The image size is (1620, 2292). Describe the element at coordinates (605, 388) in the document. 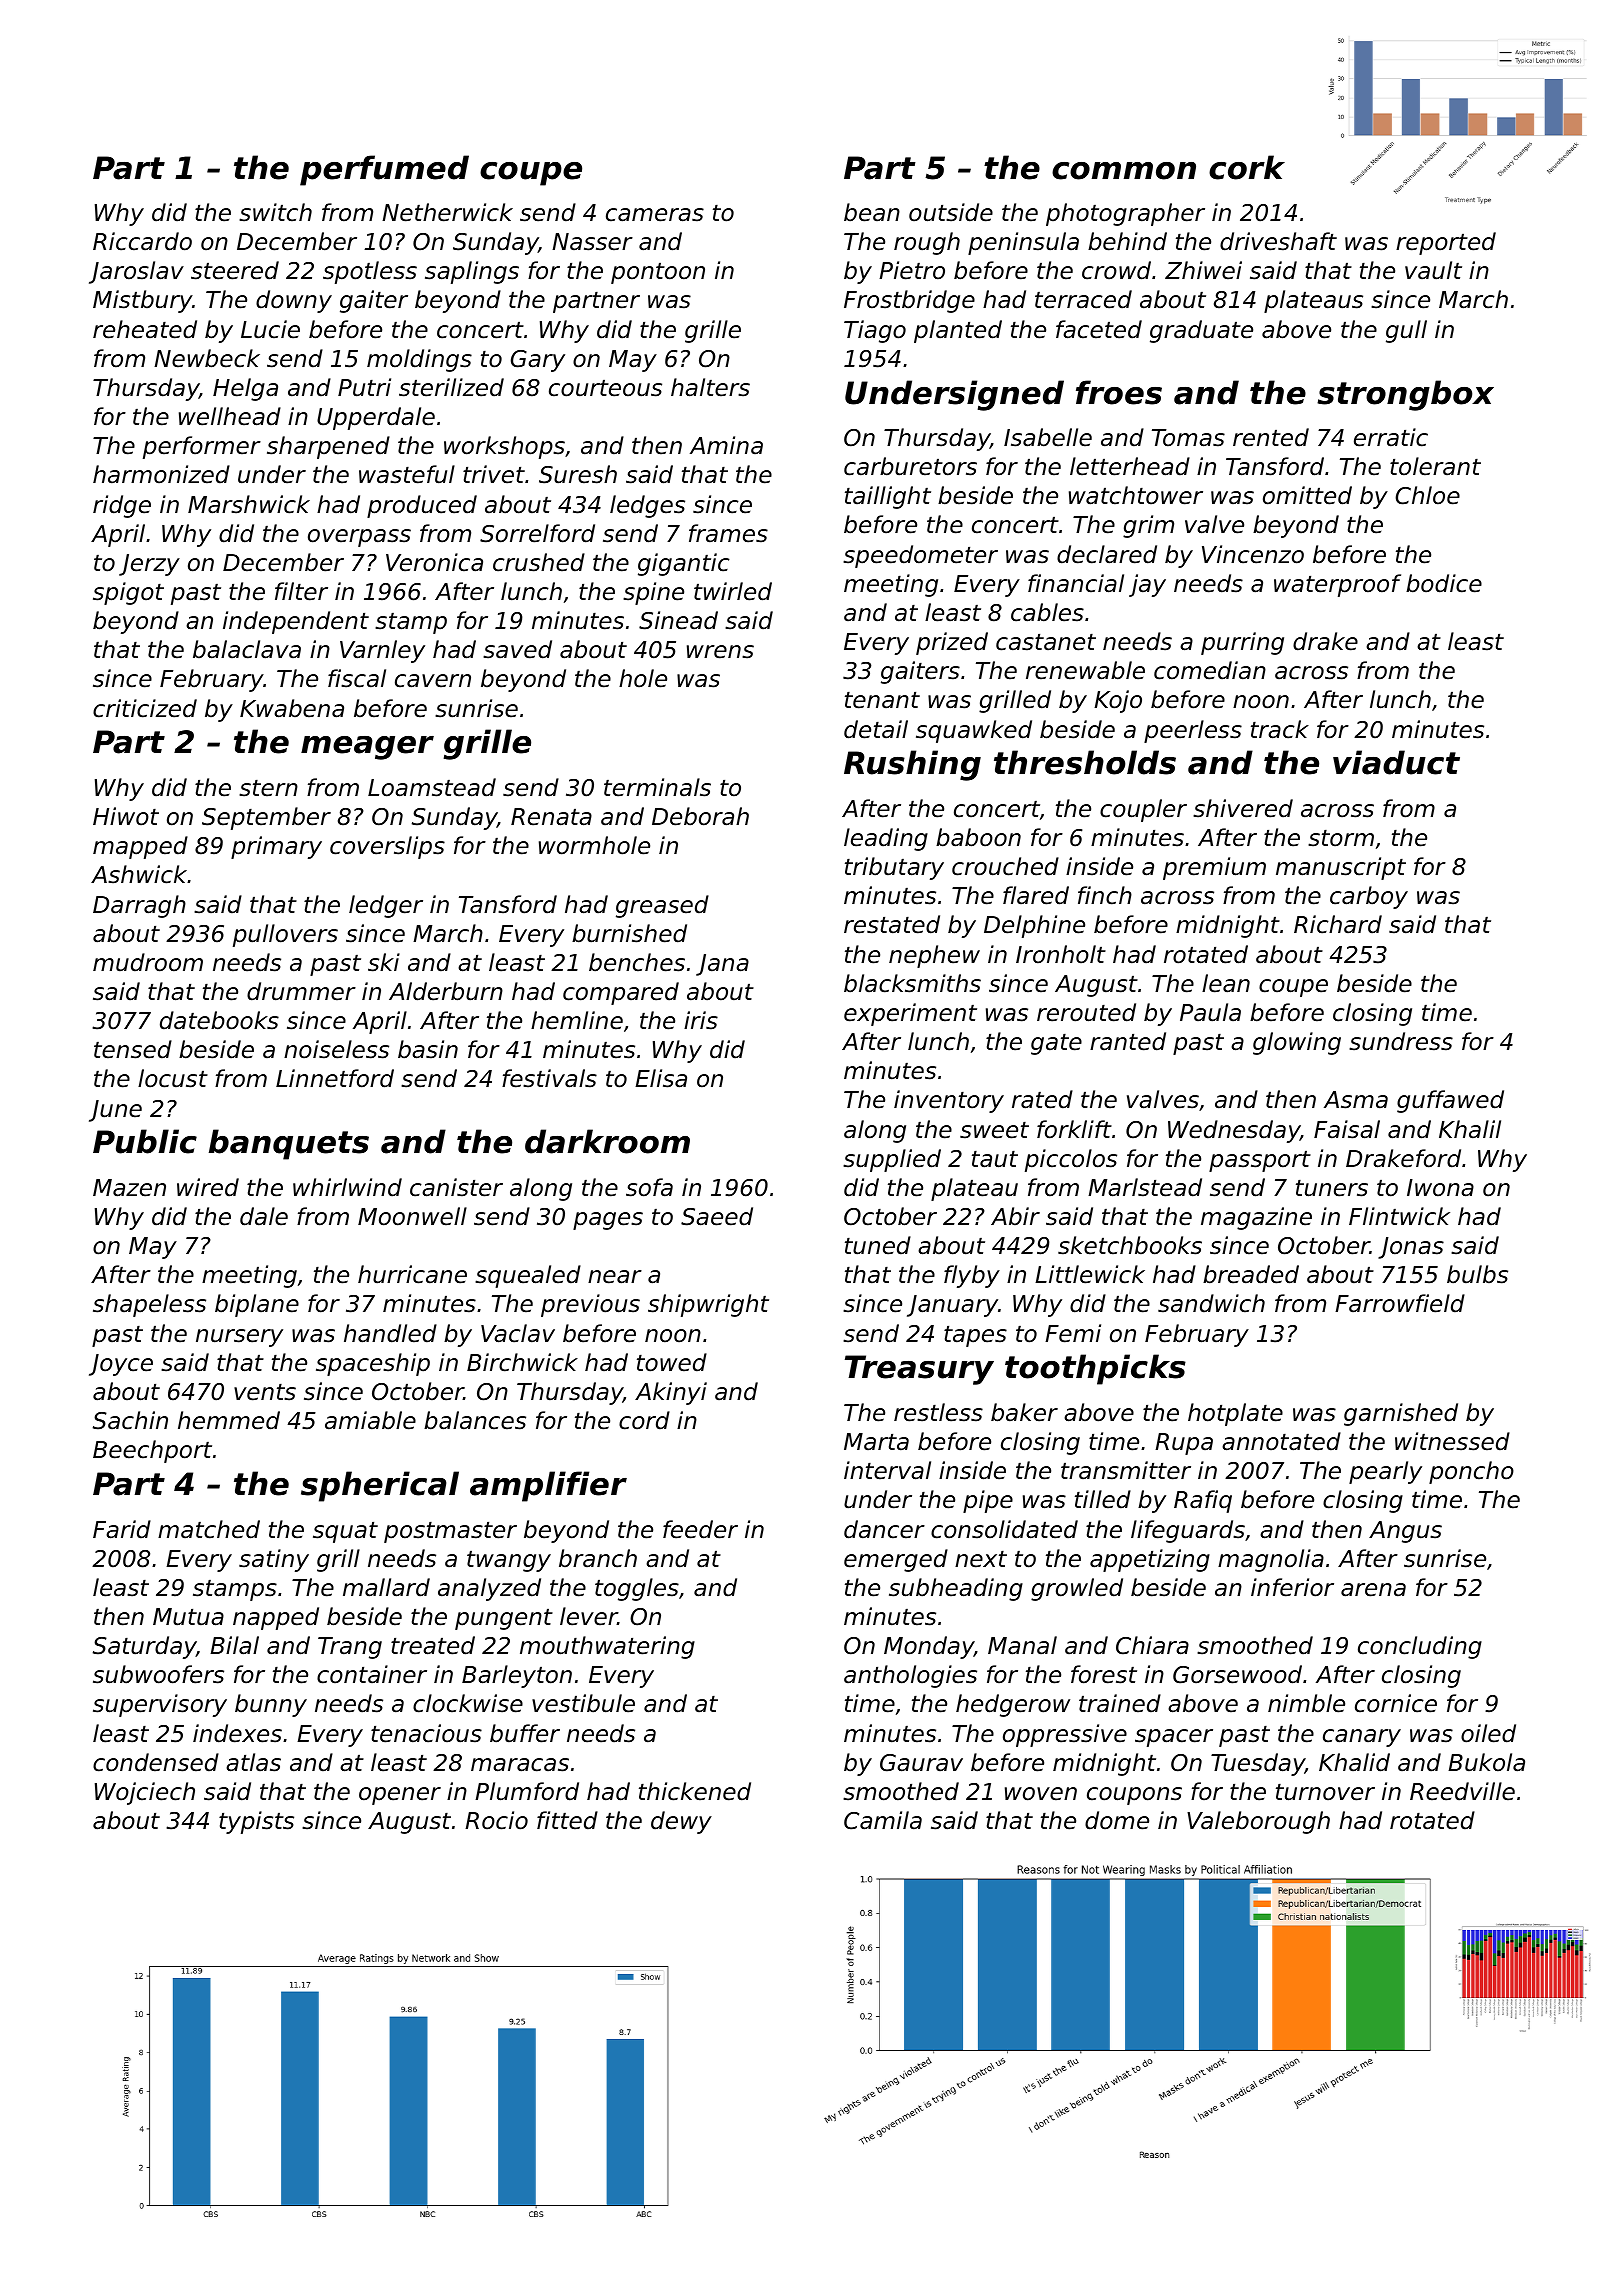

I see `courteous` at that location.
